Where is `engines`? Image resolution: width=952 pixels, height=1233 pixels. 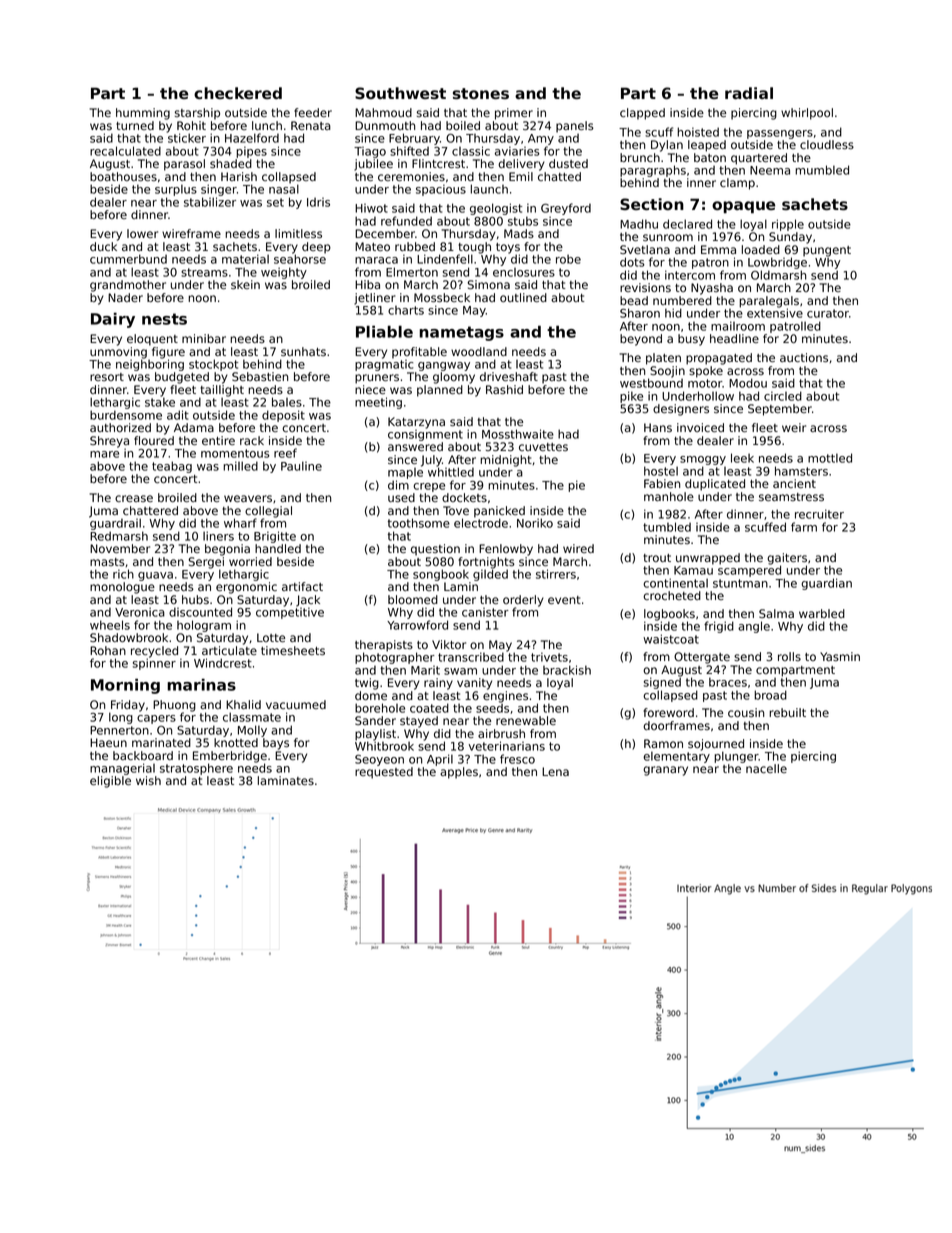 engines is located at coordinates (505, 697).
